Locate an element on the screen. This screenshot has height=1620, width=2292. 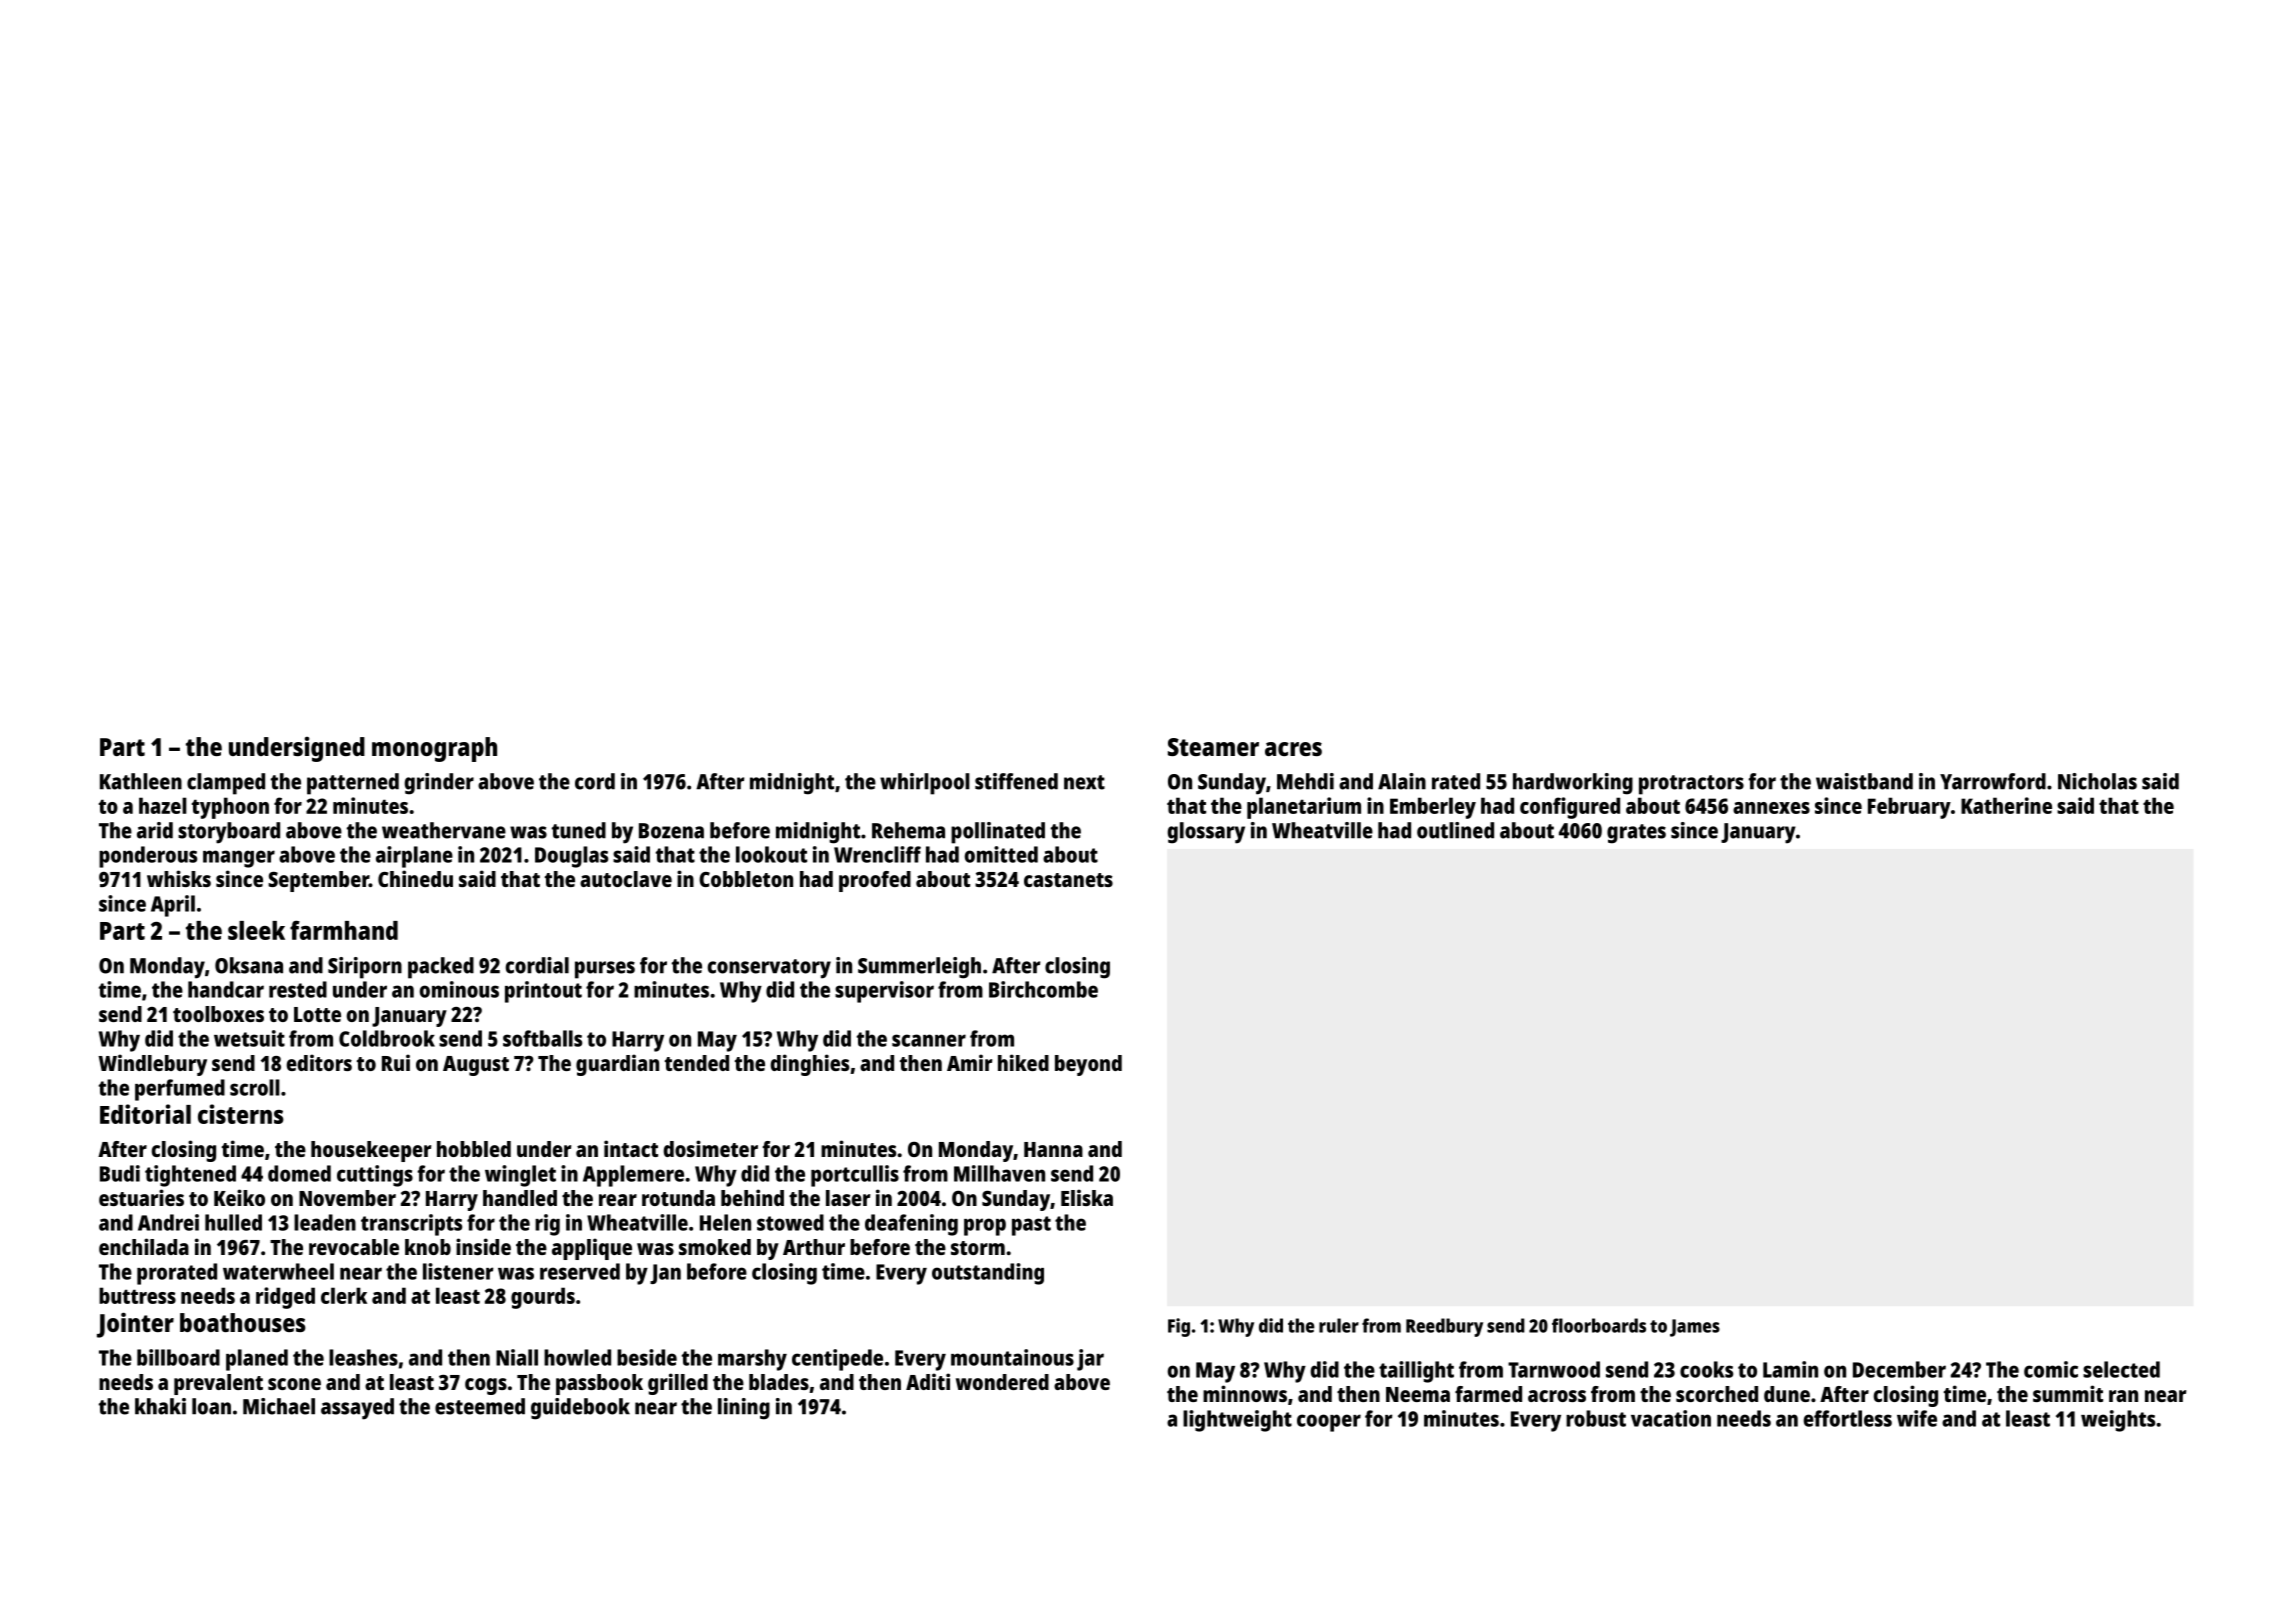
outstanding is located at coordinates (988, 1274).
